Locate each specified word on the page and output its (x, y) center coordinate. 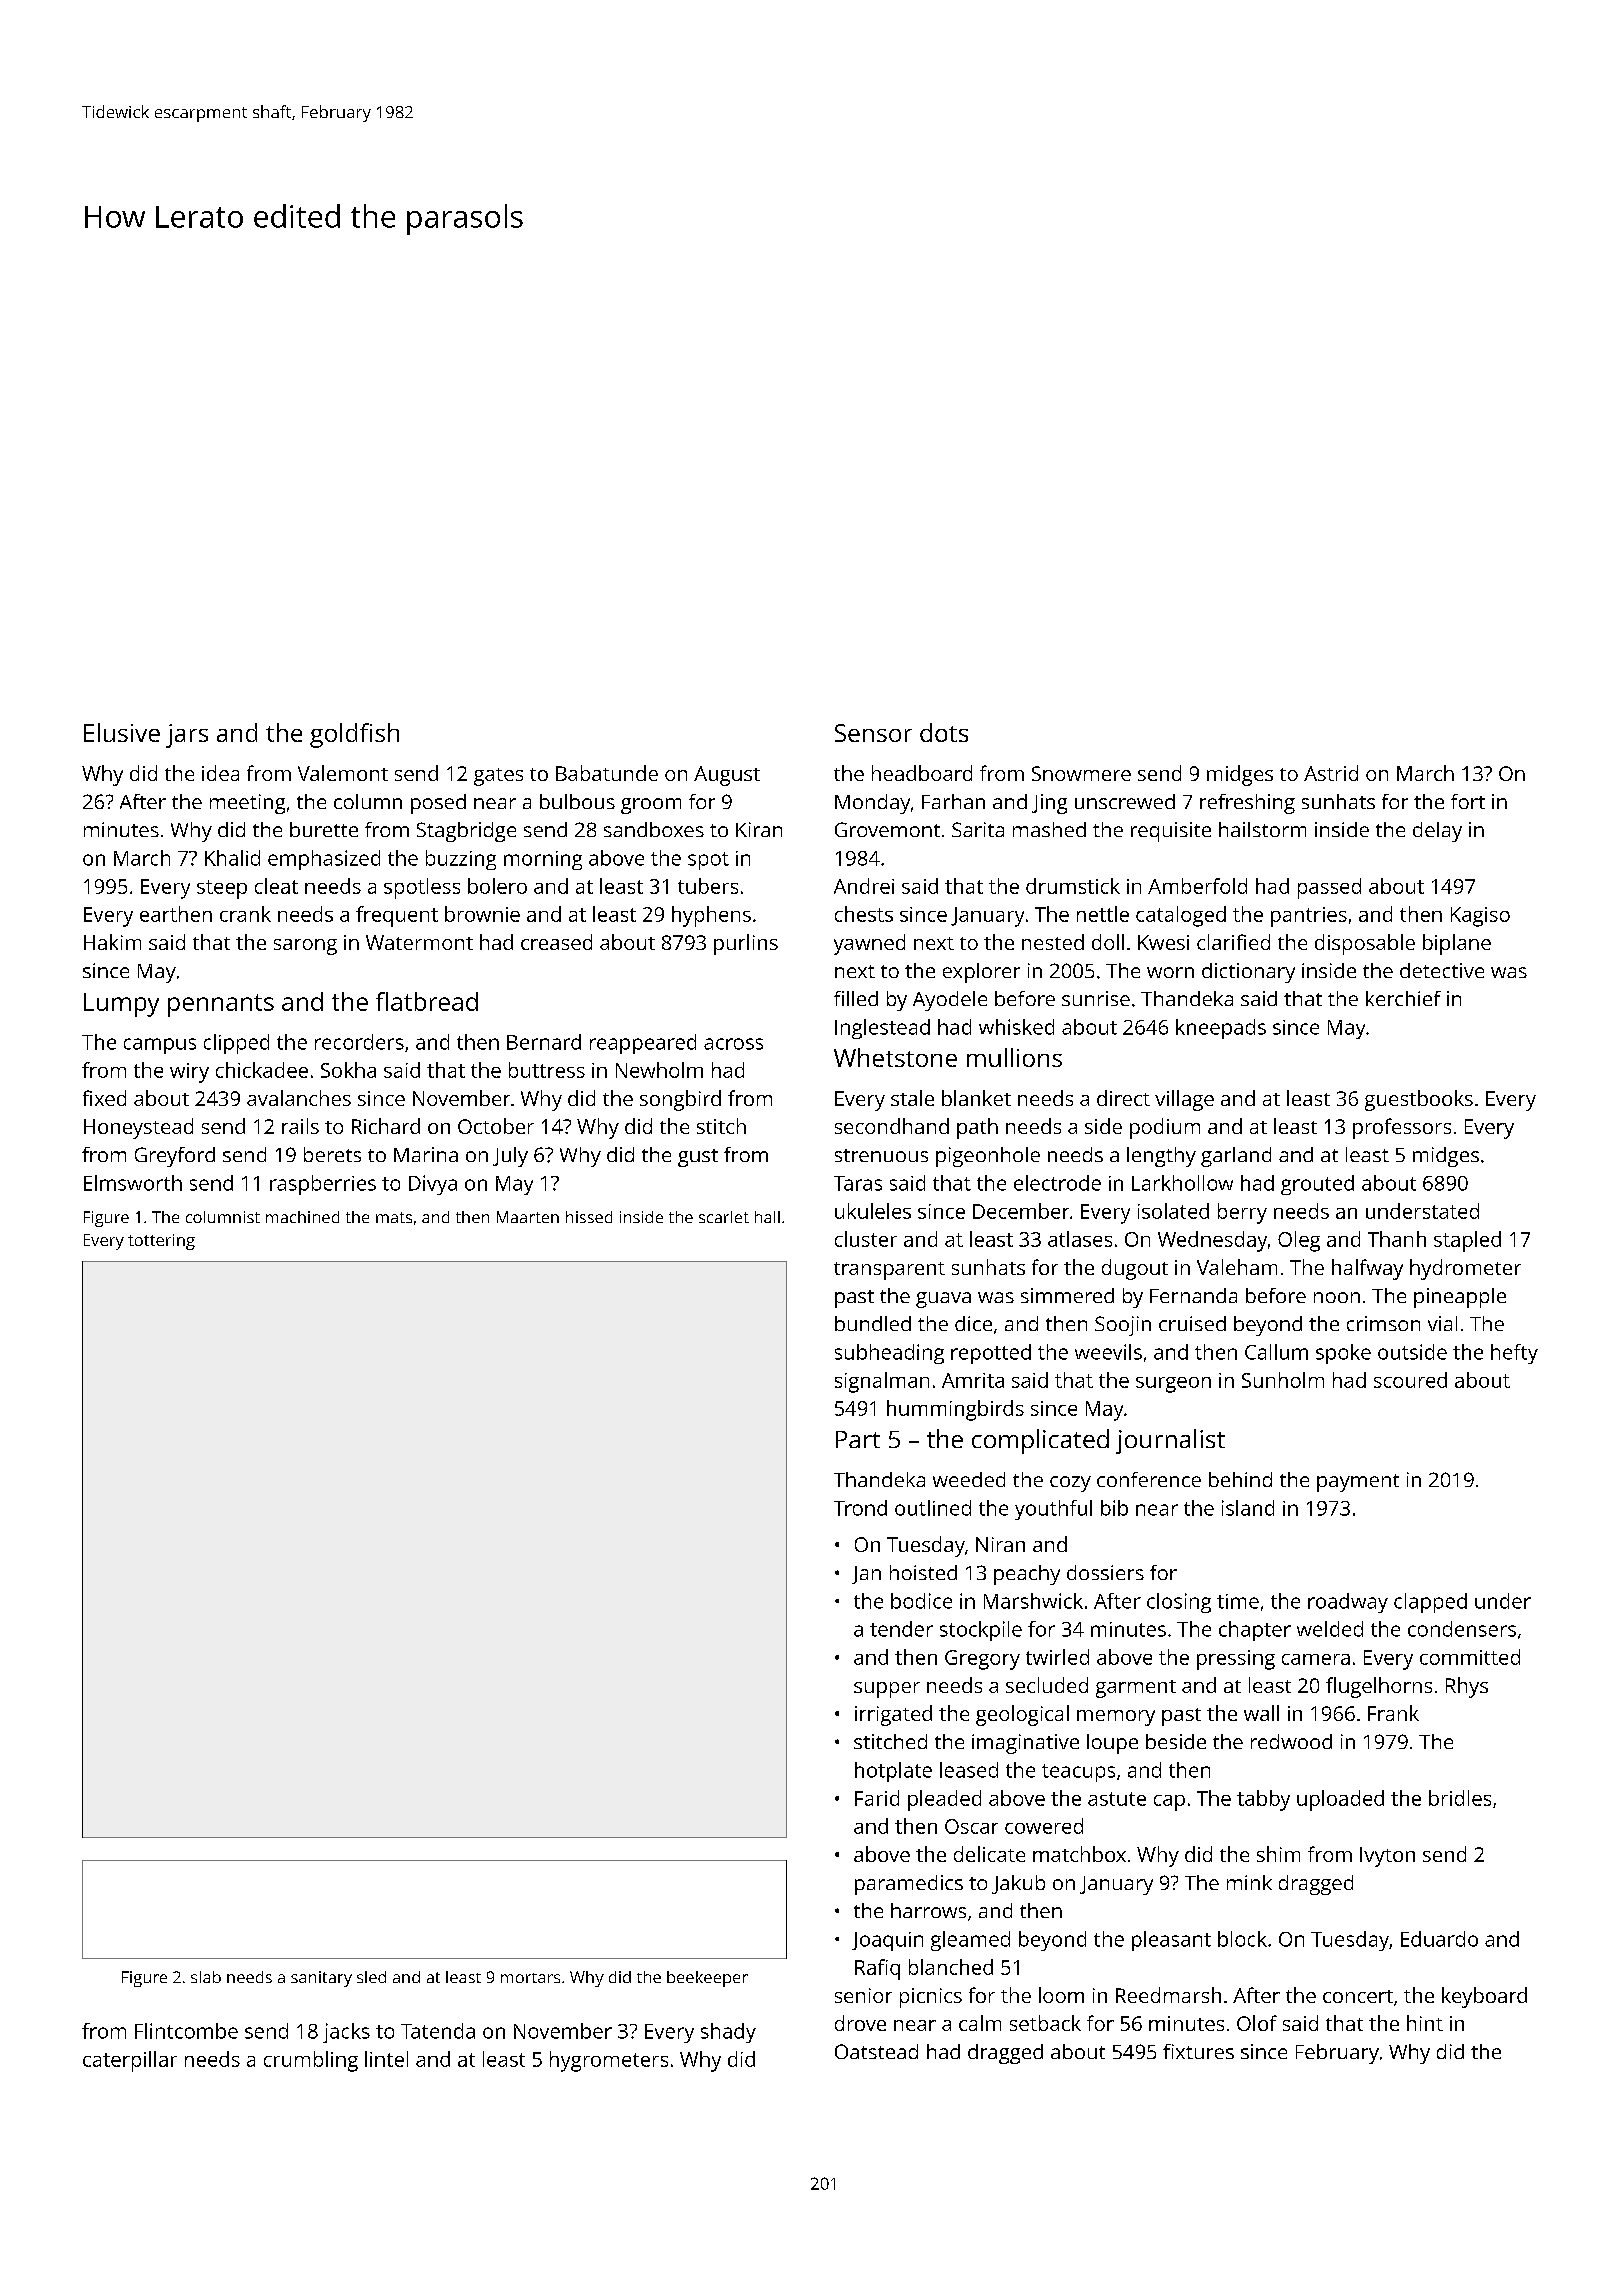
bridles (1460, 1798)
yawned (869, 944)
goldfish (354, 735)
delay (1437, 832)
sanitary (321, 1979)
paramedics (909, 1885)
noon (1337, 1297)
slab (206, 1977)
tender (901, 1629)
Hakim (112, 942)
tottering (161, 1242)
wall (1261, 1713)
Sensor (873, 733)
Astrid (1331, 773)
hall (767, 1217)
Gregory (982, 1660)
